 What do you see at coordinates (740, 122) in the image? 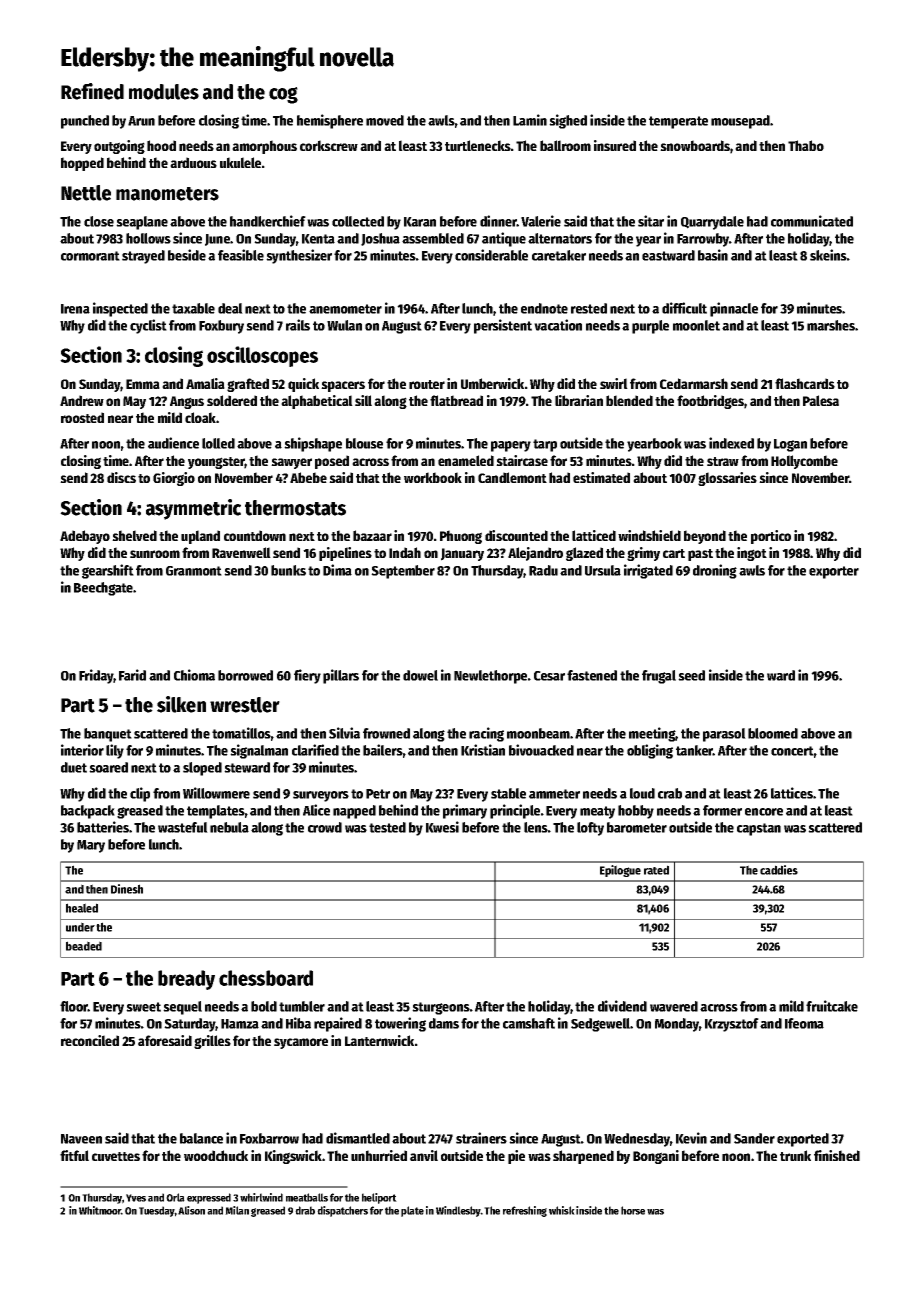
I see `mousepad` at bounding box center [740, 122].
